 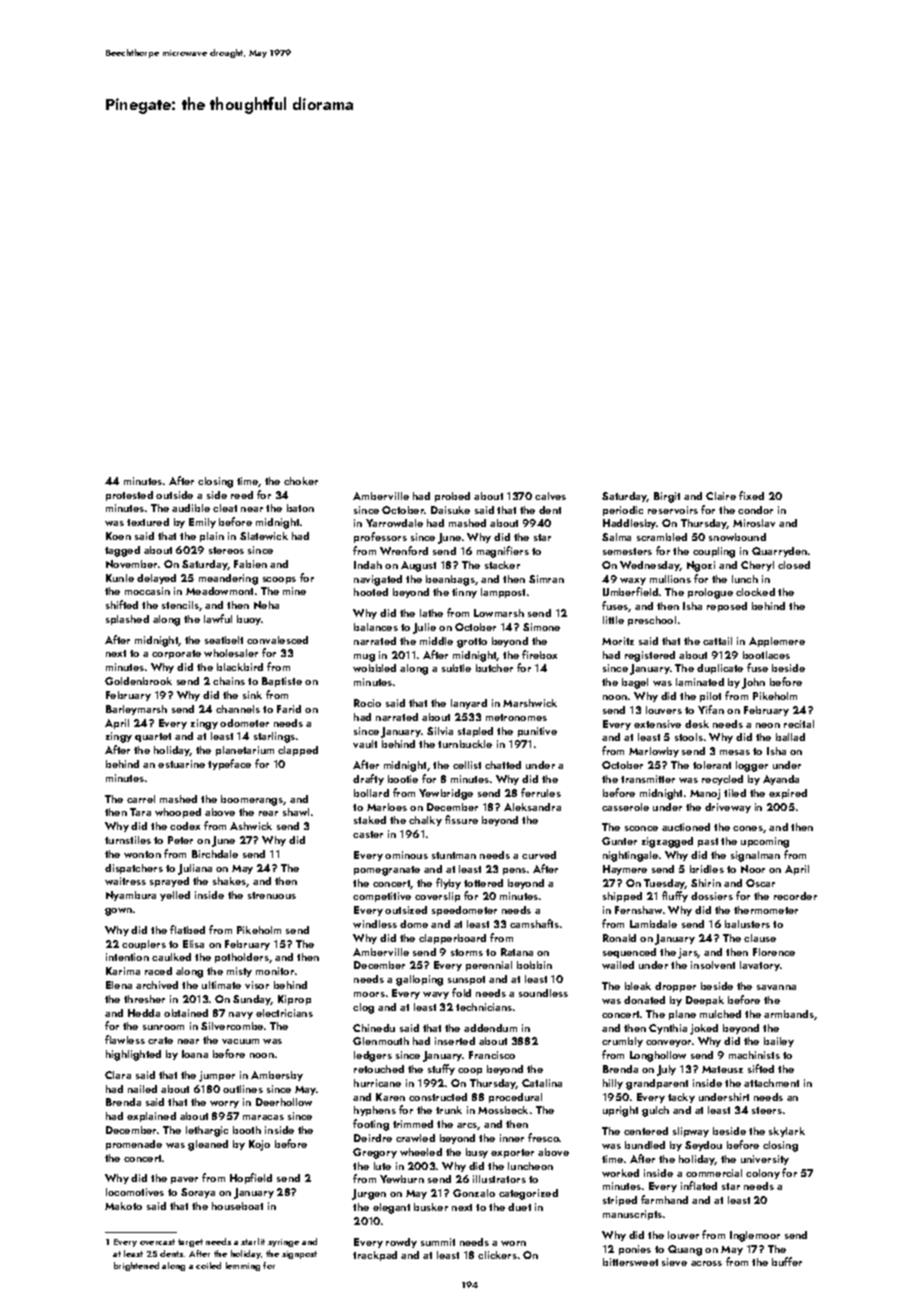 What do you see at coordinates (180, 605) in the document?
I see `stencils` at bounding box center [180, 605].
